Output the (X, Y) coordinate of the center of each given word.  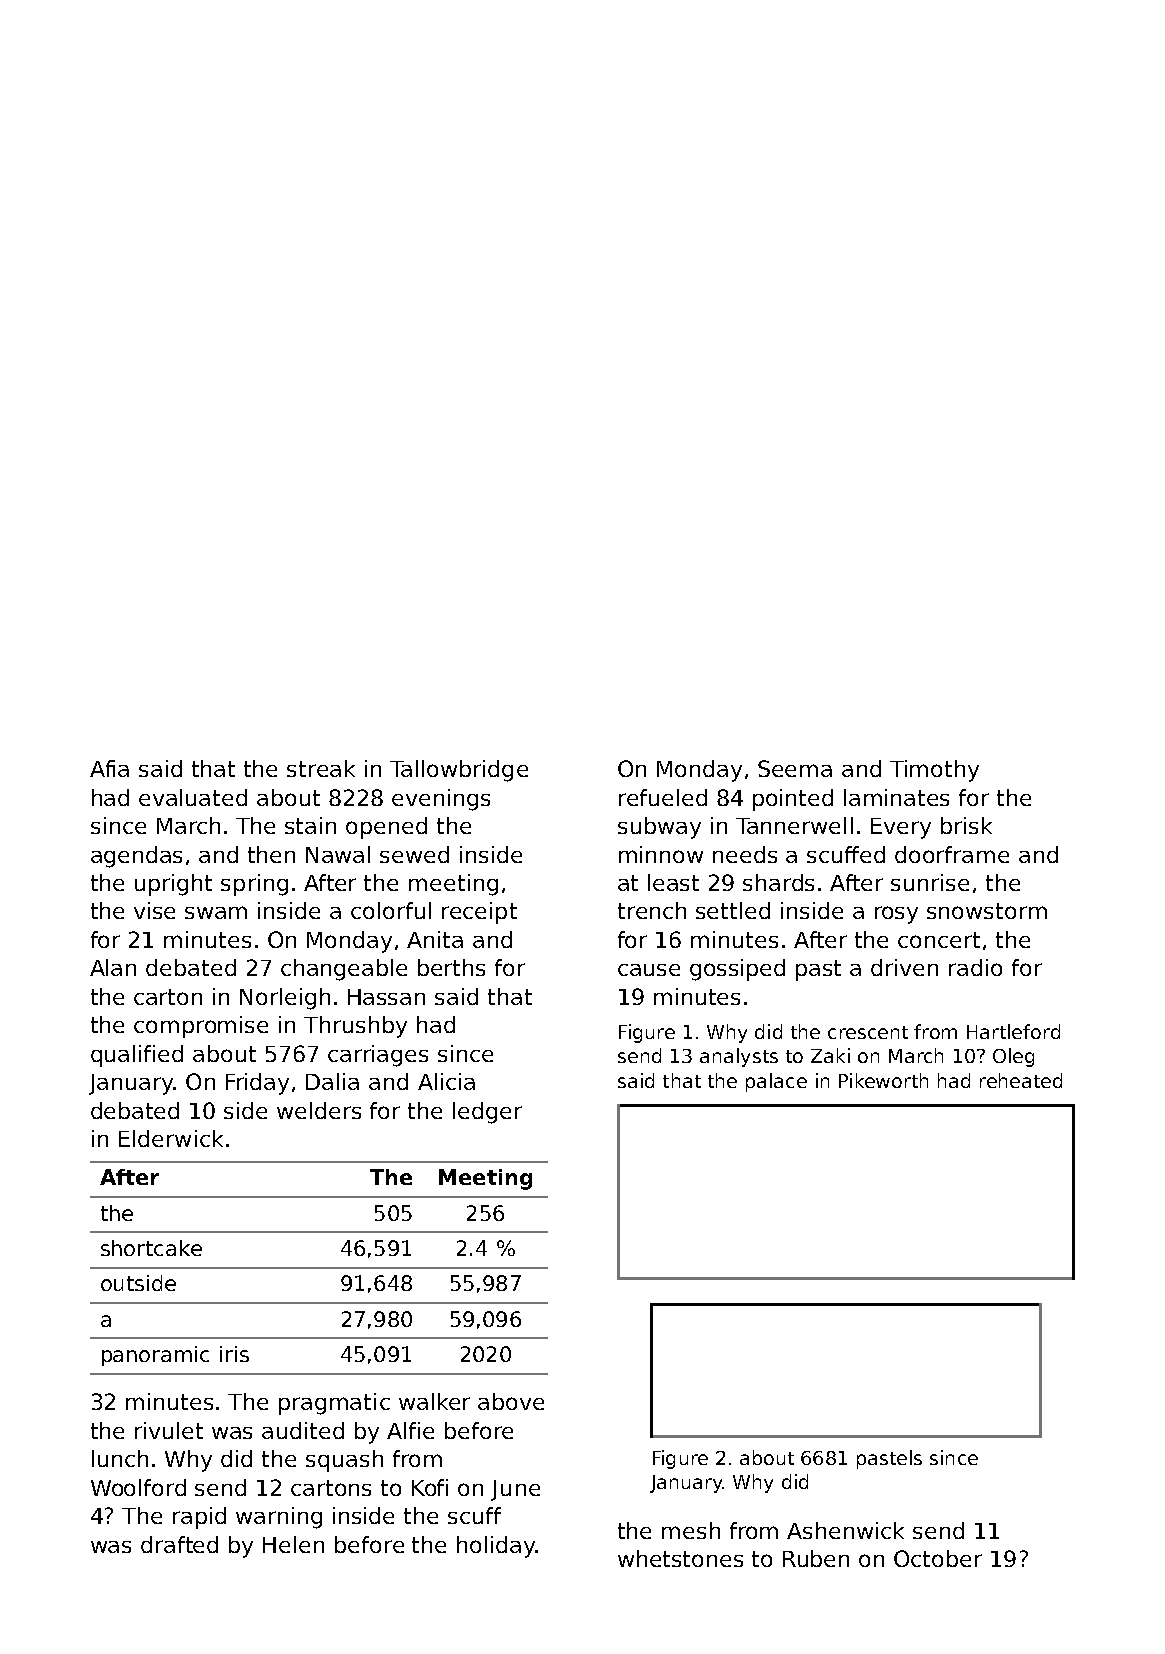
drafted (179, 1544)
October (938, 1558)
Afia (109, 768)
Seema (795, 768)
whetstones (680, 1558)
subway (659, 828)
